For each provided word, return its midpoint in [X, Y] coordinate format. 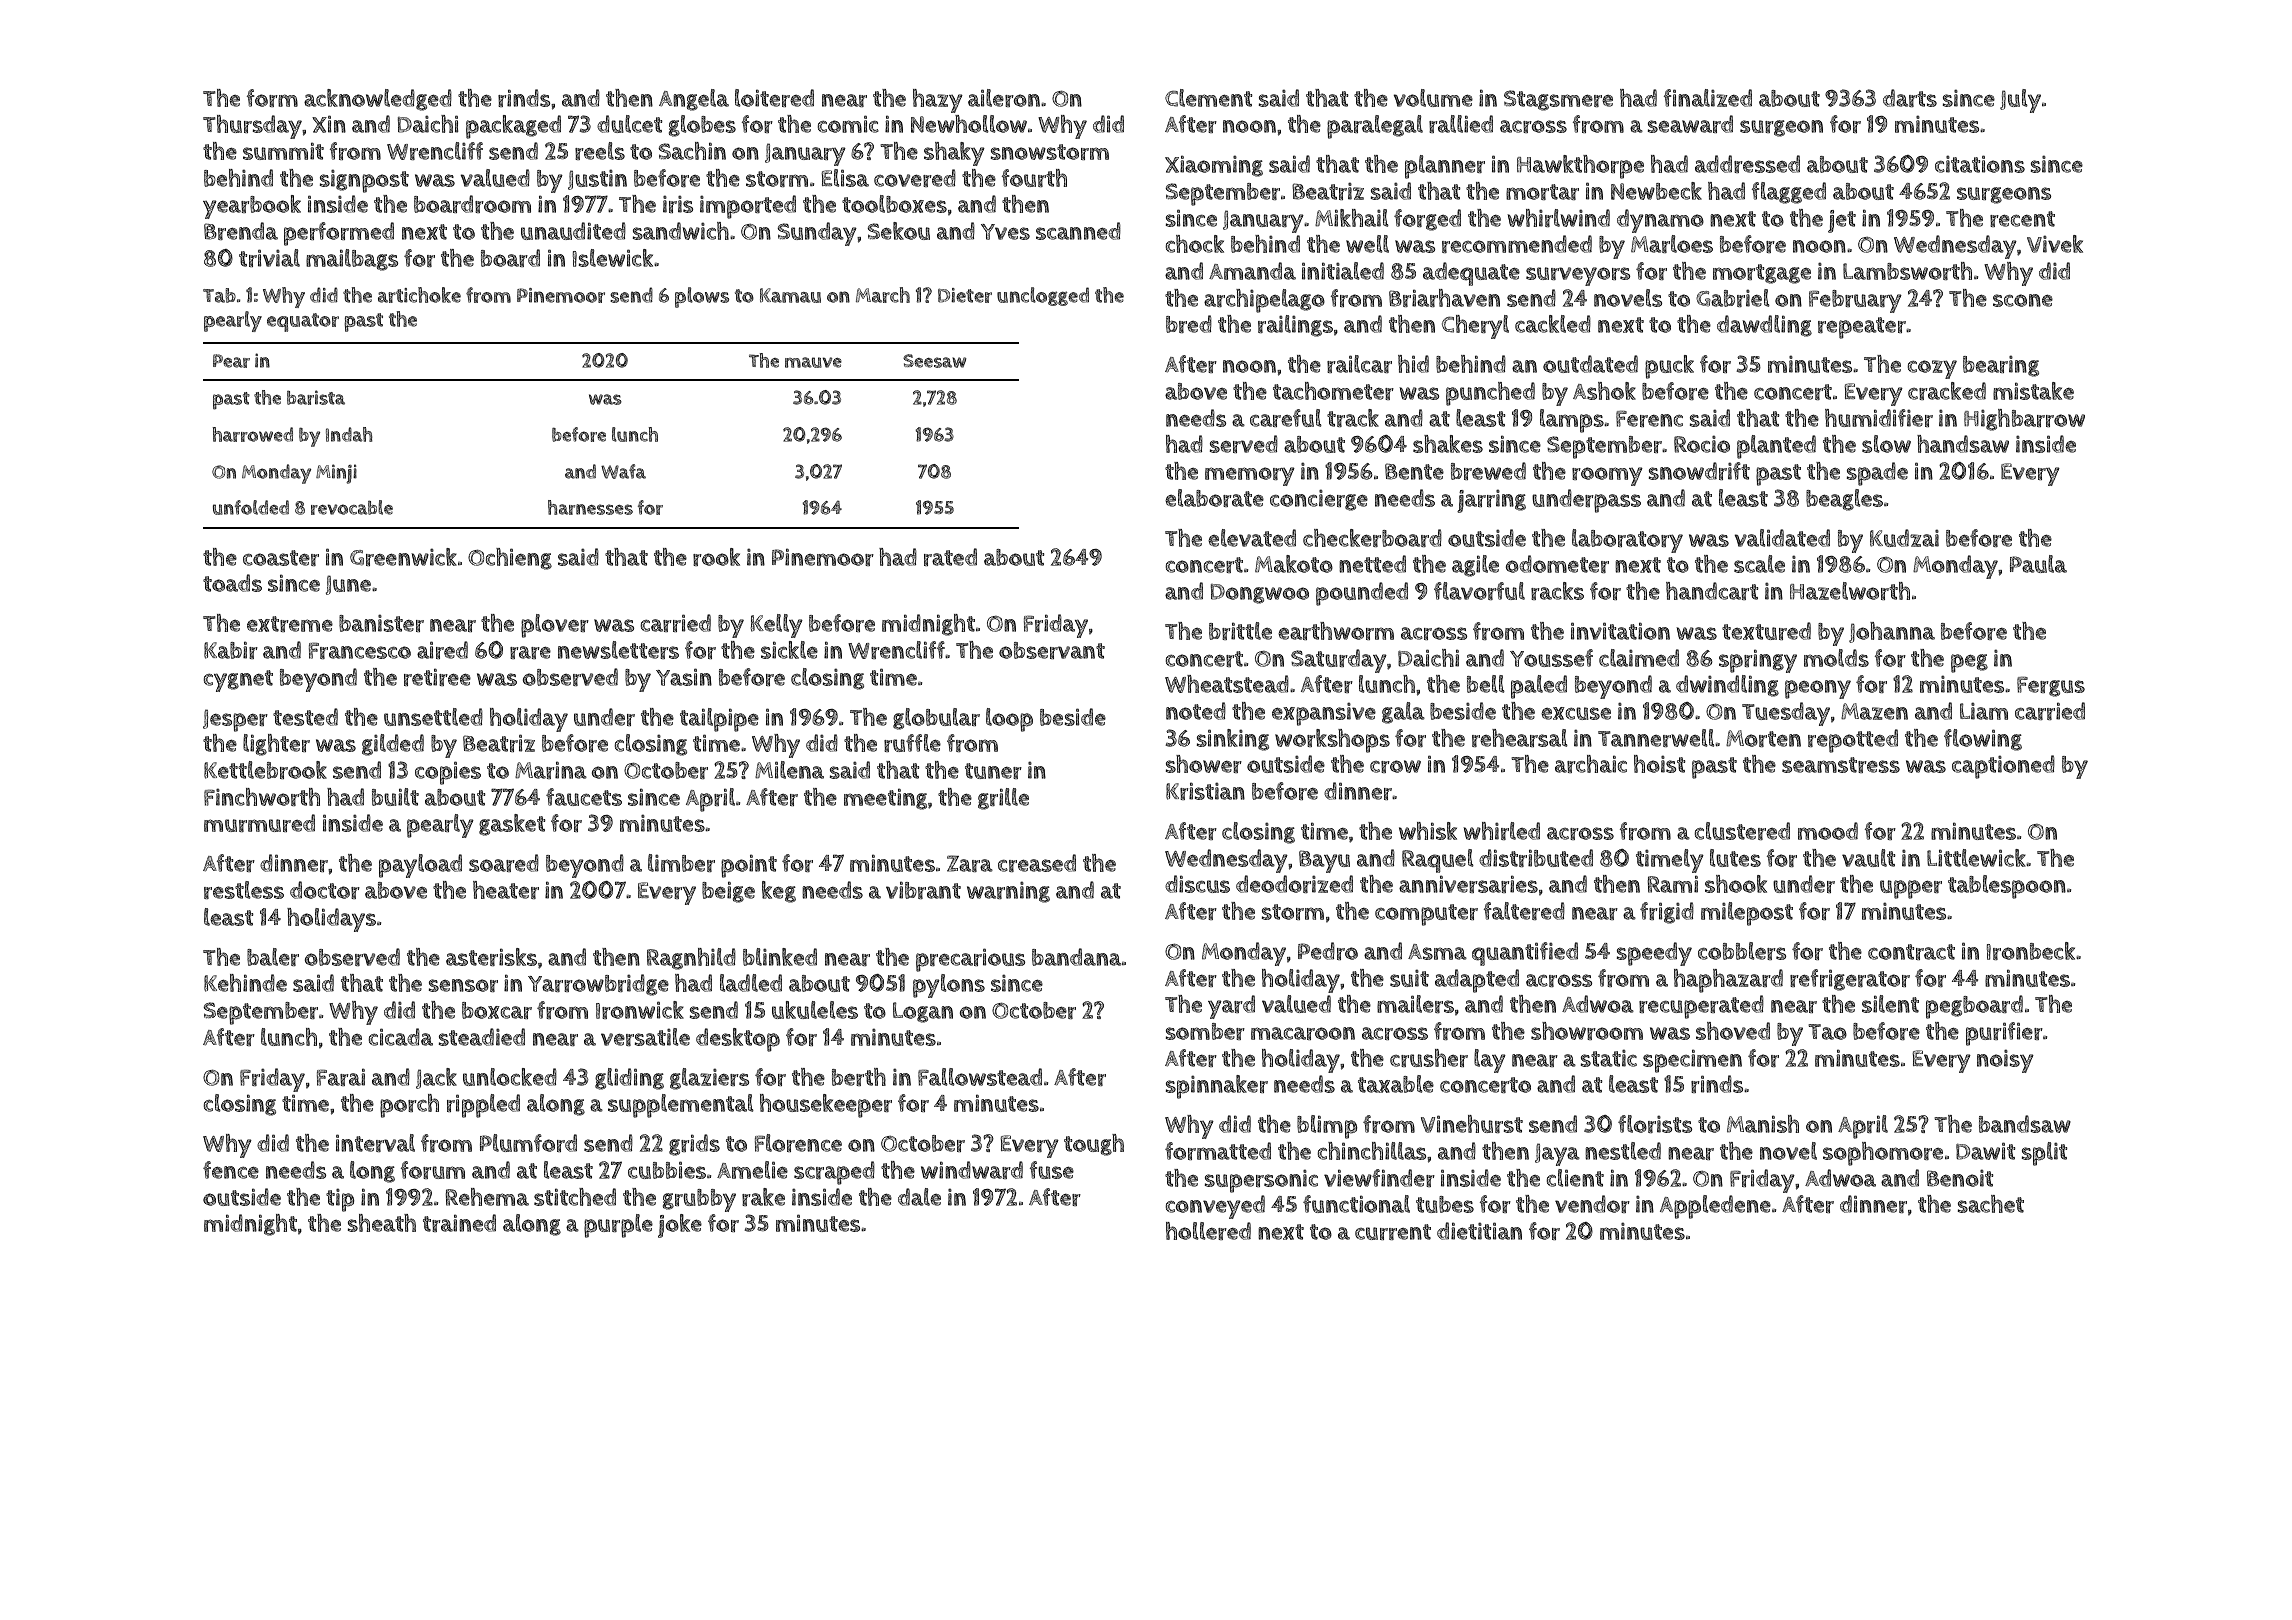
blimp [1327, 1127]
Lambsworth [1907, 271]
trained [459, 1223]
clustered [1742, 831]
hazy [938, 101]
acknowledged [378, 100]
